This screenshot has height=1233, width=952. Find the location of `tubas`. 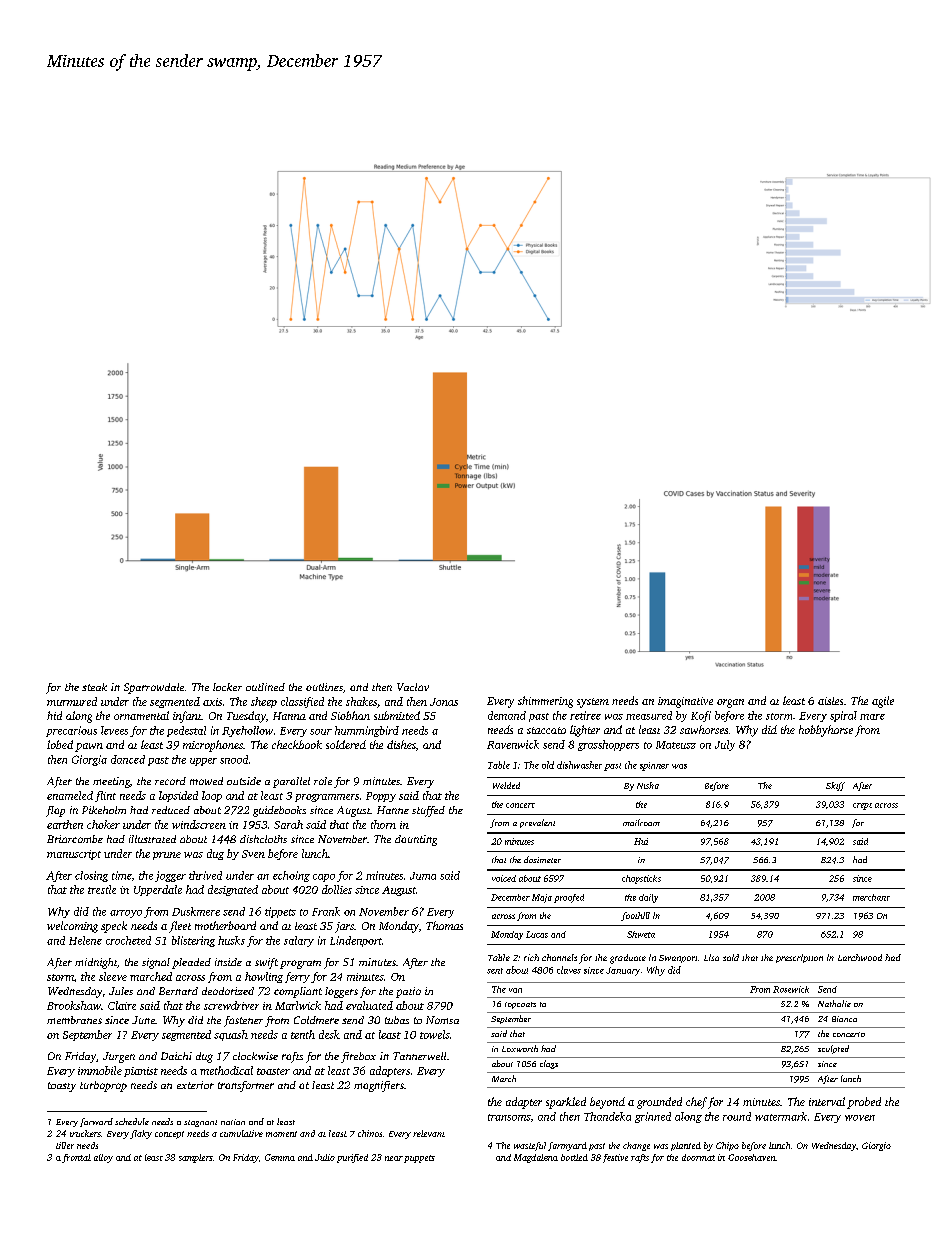

tubas is located at coordinates (397, 1020).
